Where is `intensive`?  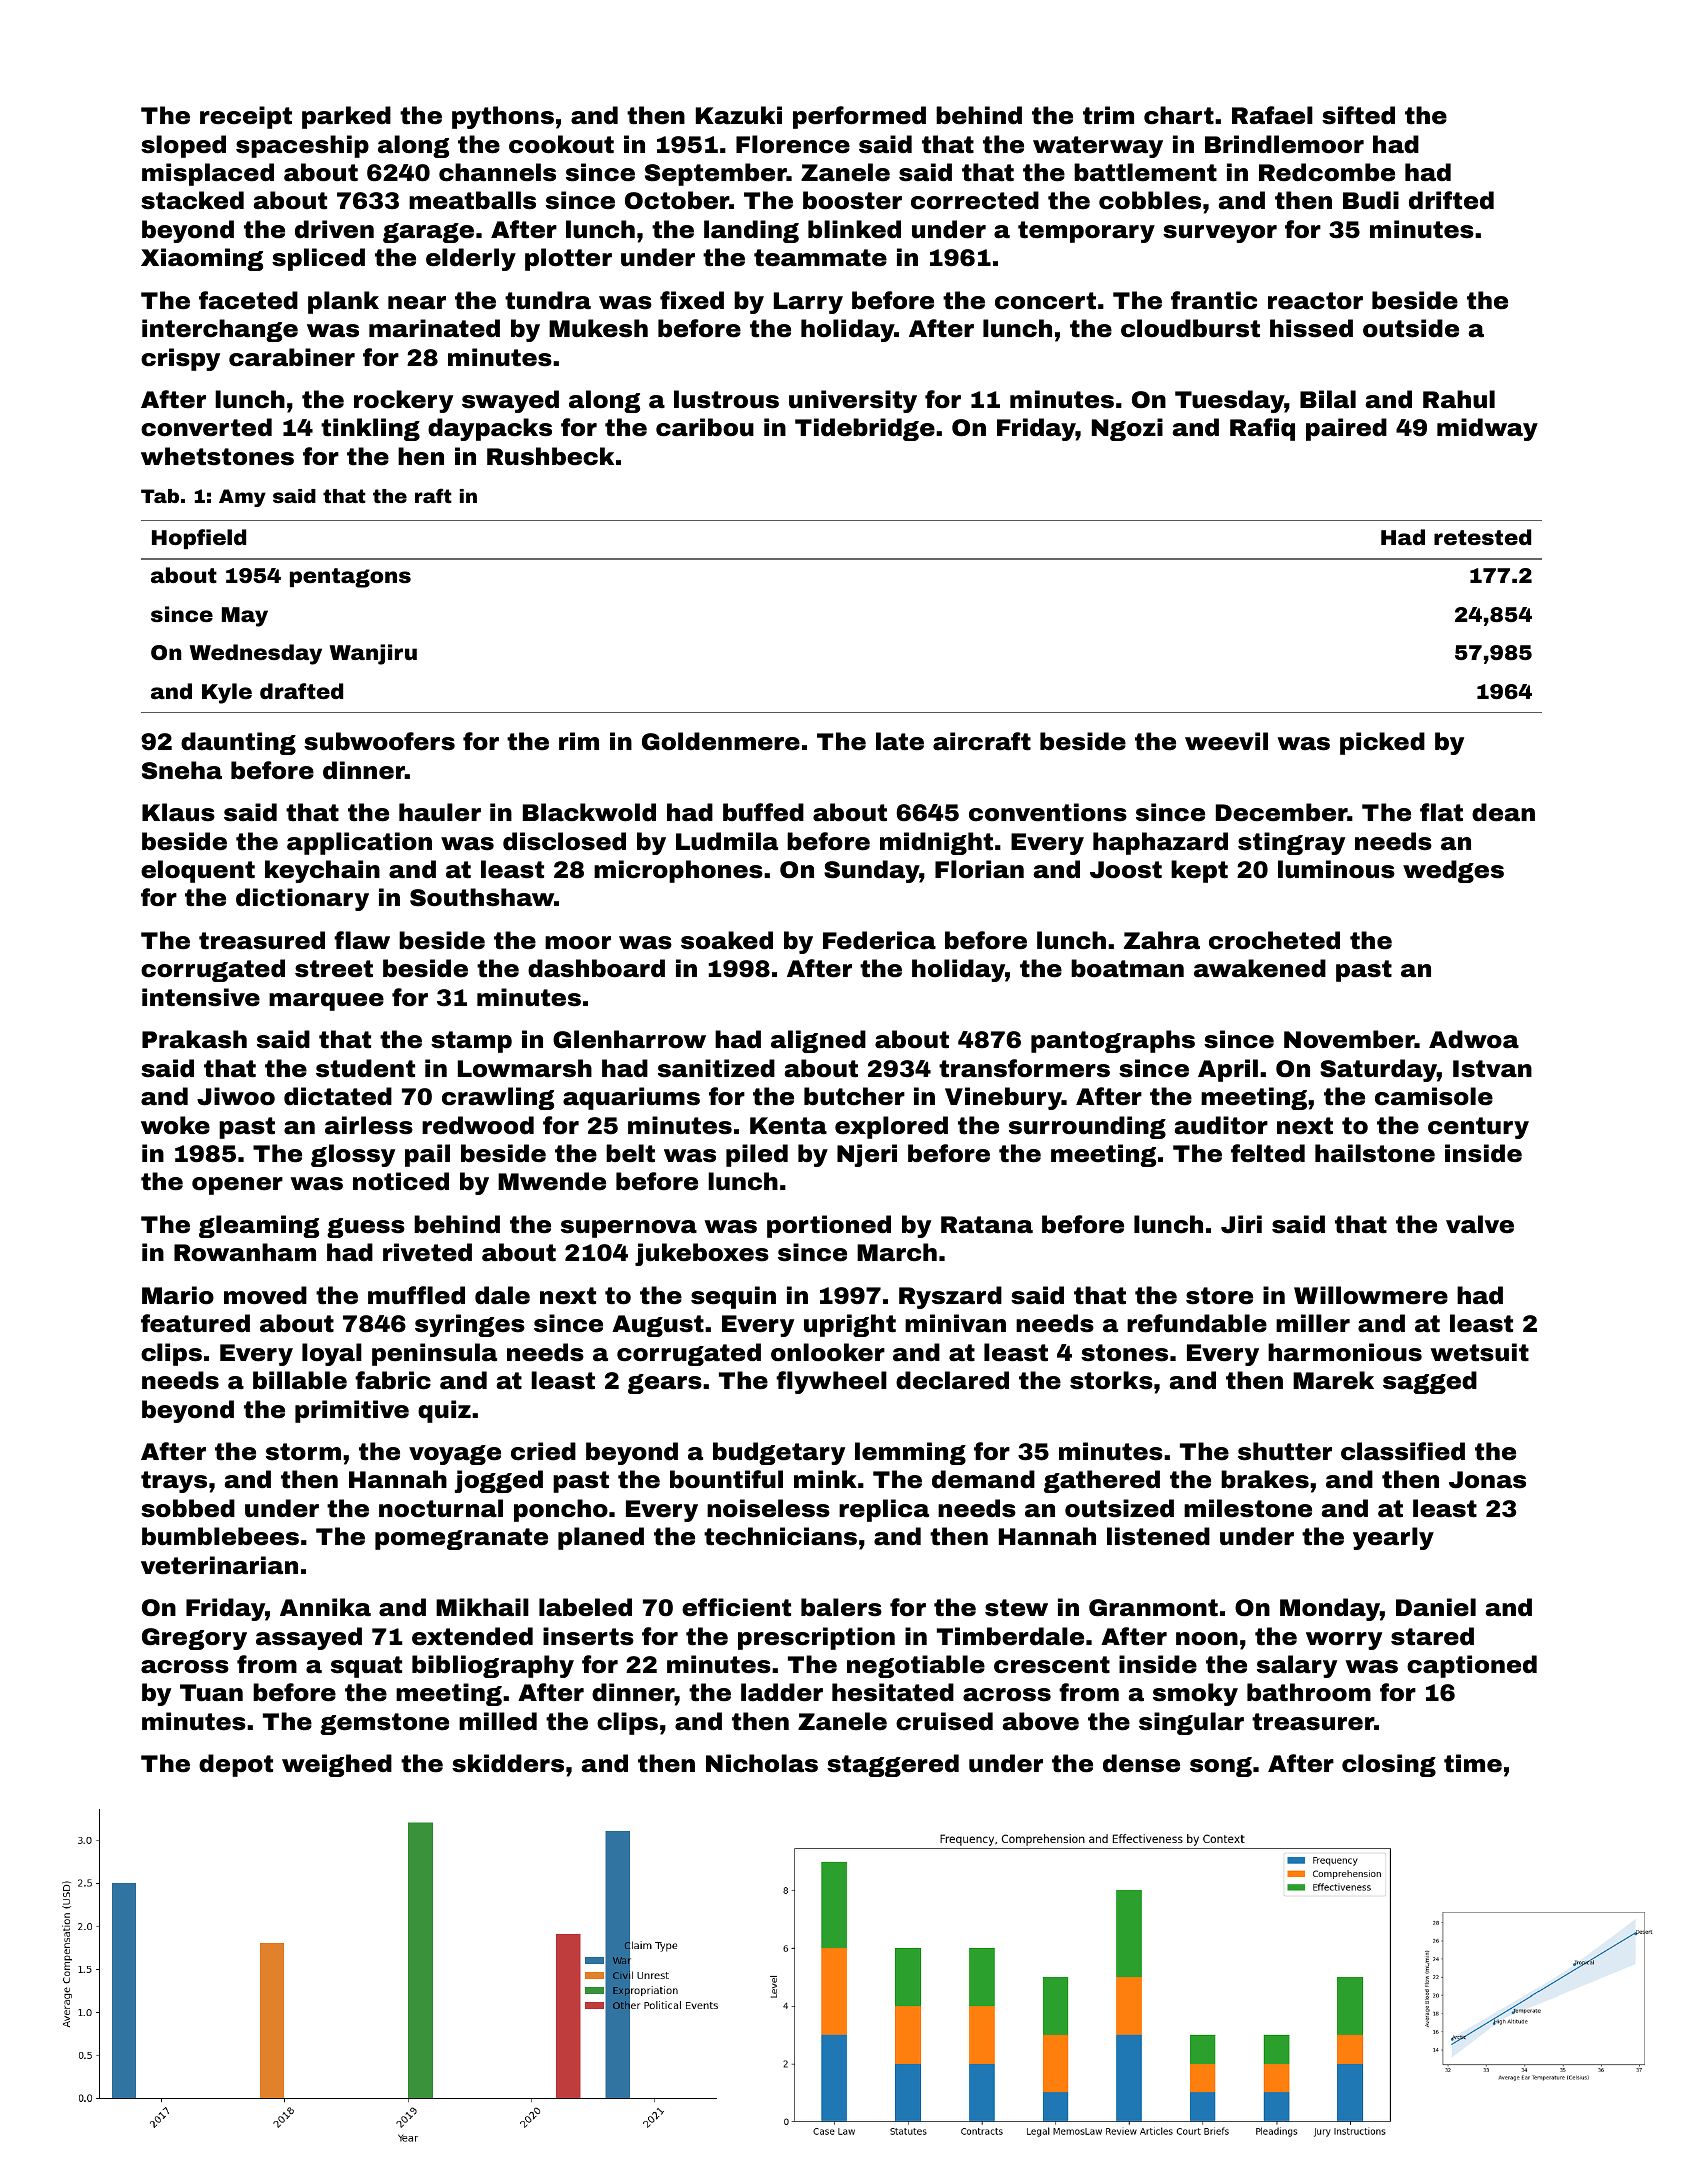 intensive is located at coordinates (201, 997).
